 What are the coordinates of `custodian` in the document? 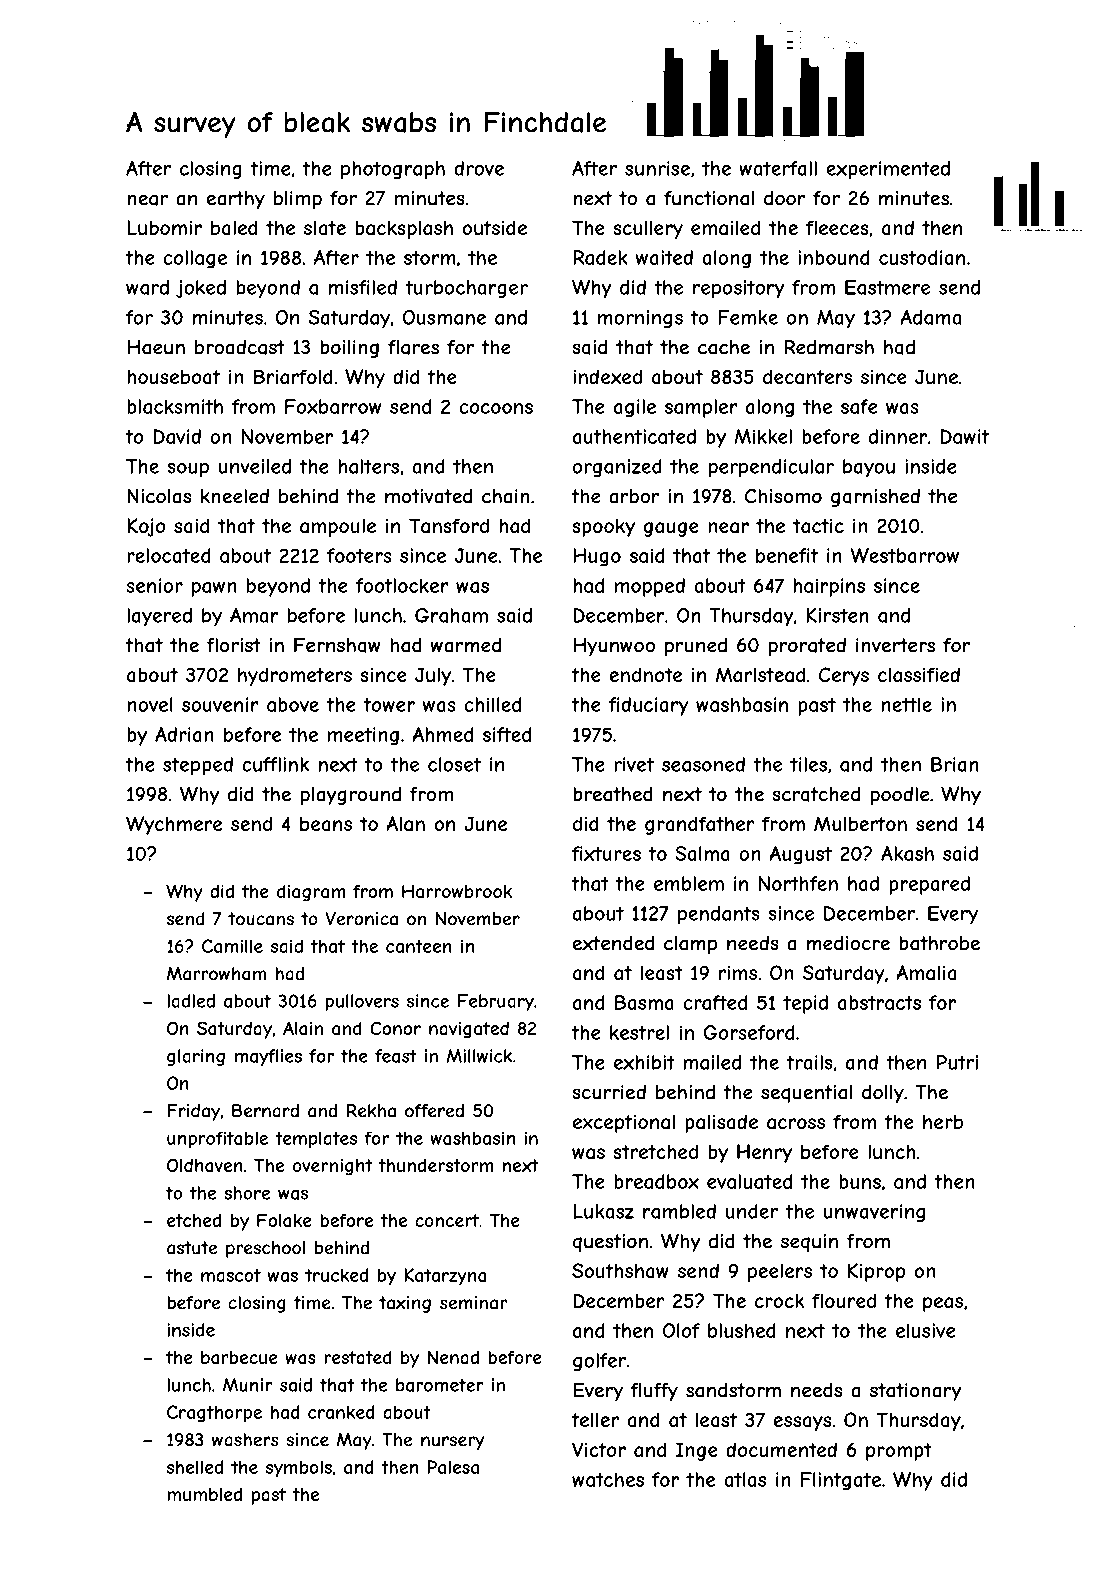 It's located at (922, 257).
